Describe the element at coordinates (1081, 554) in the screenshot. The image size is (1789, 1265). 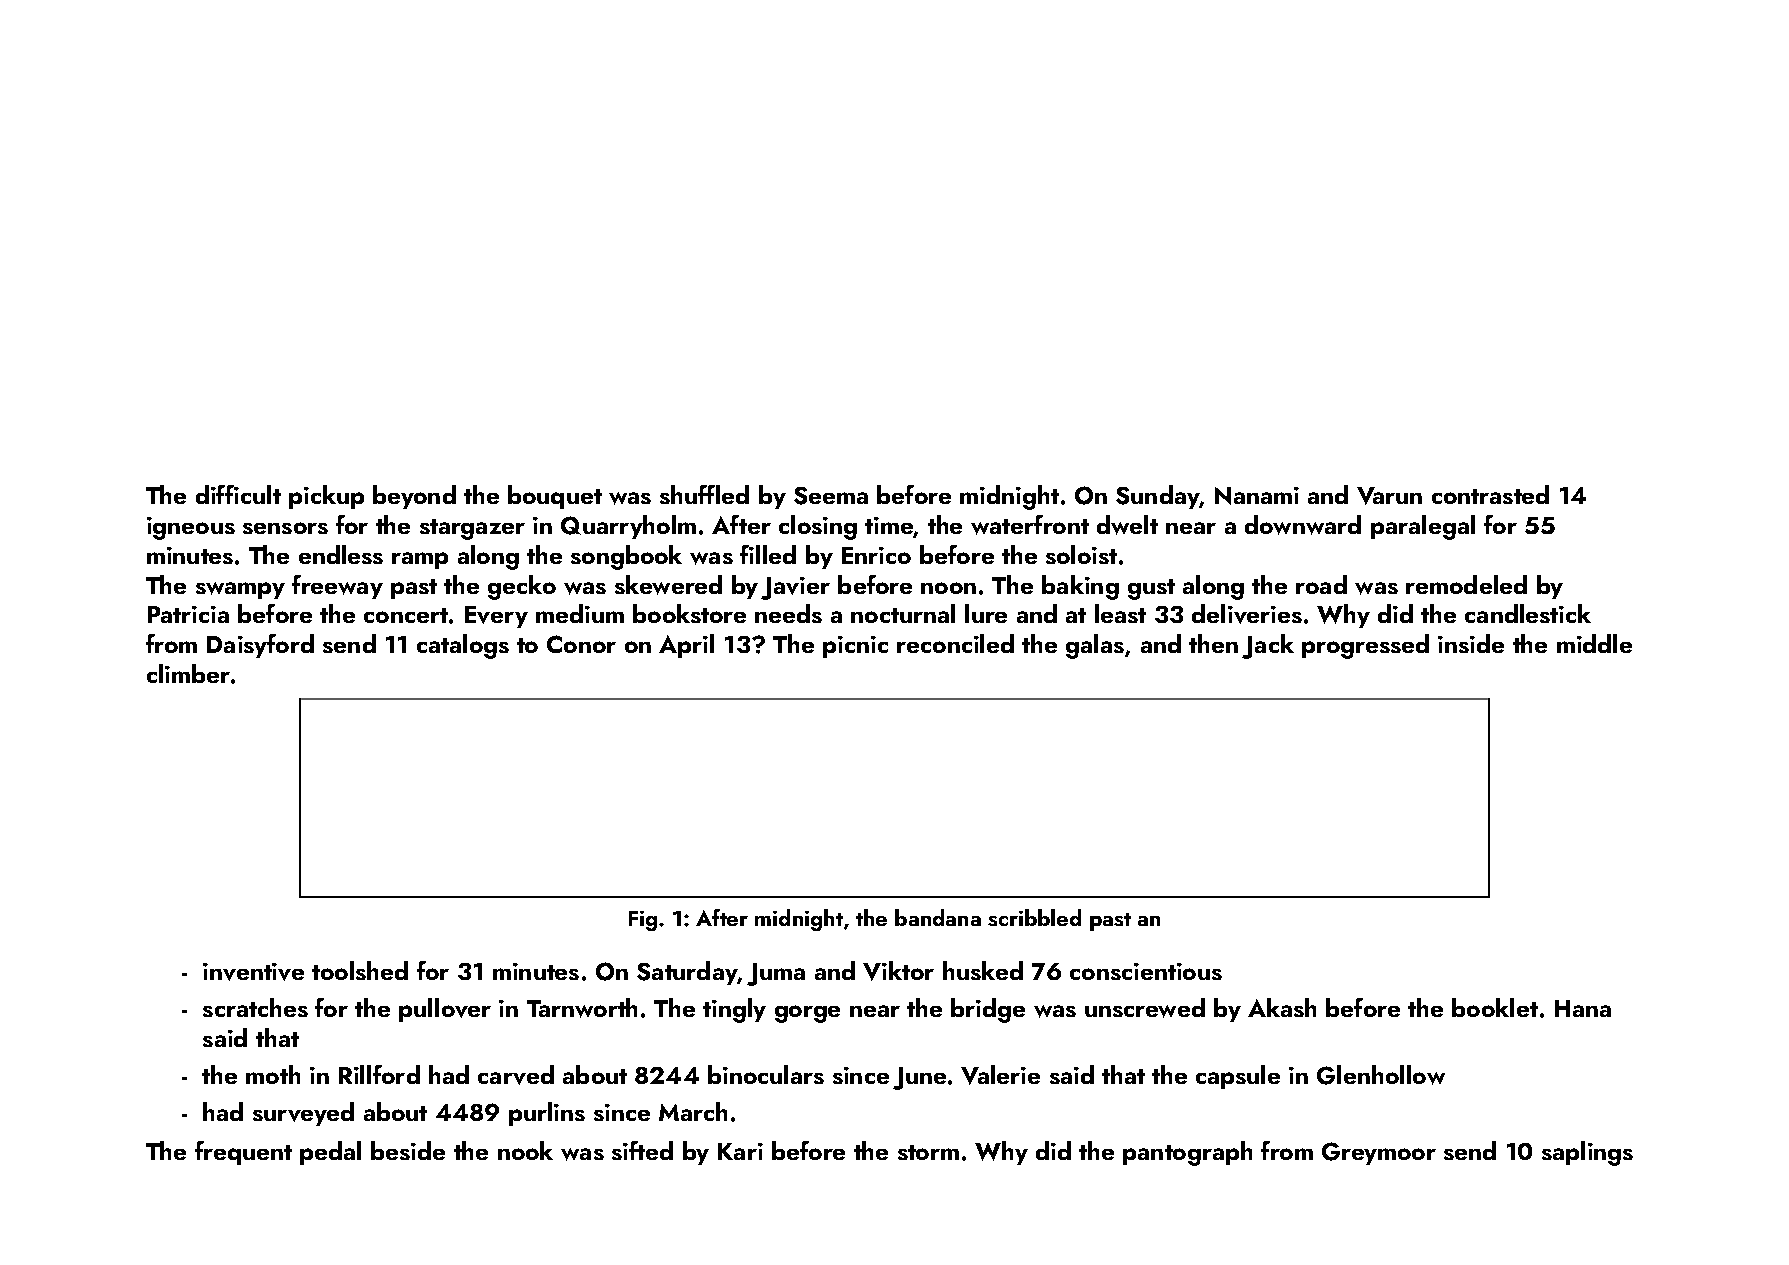
I see `soloist` at that location.
